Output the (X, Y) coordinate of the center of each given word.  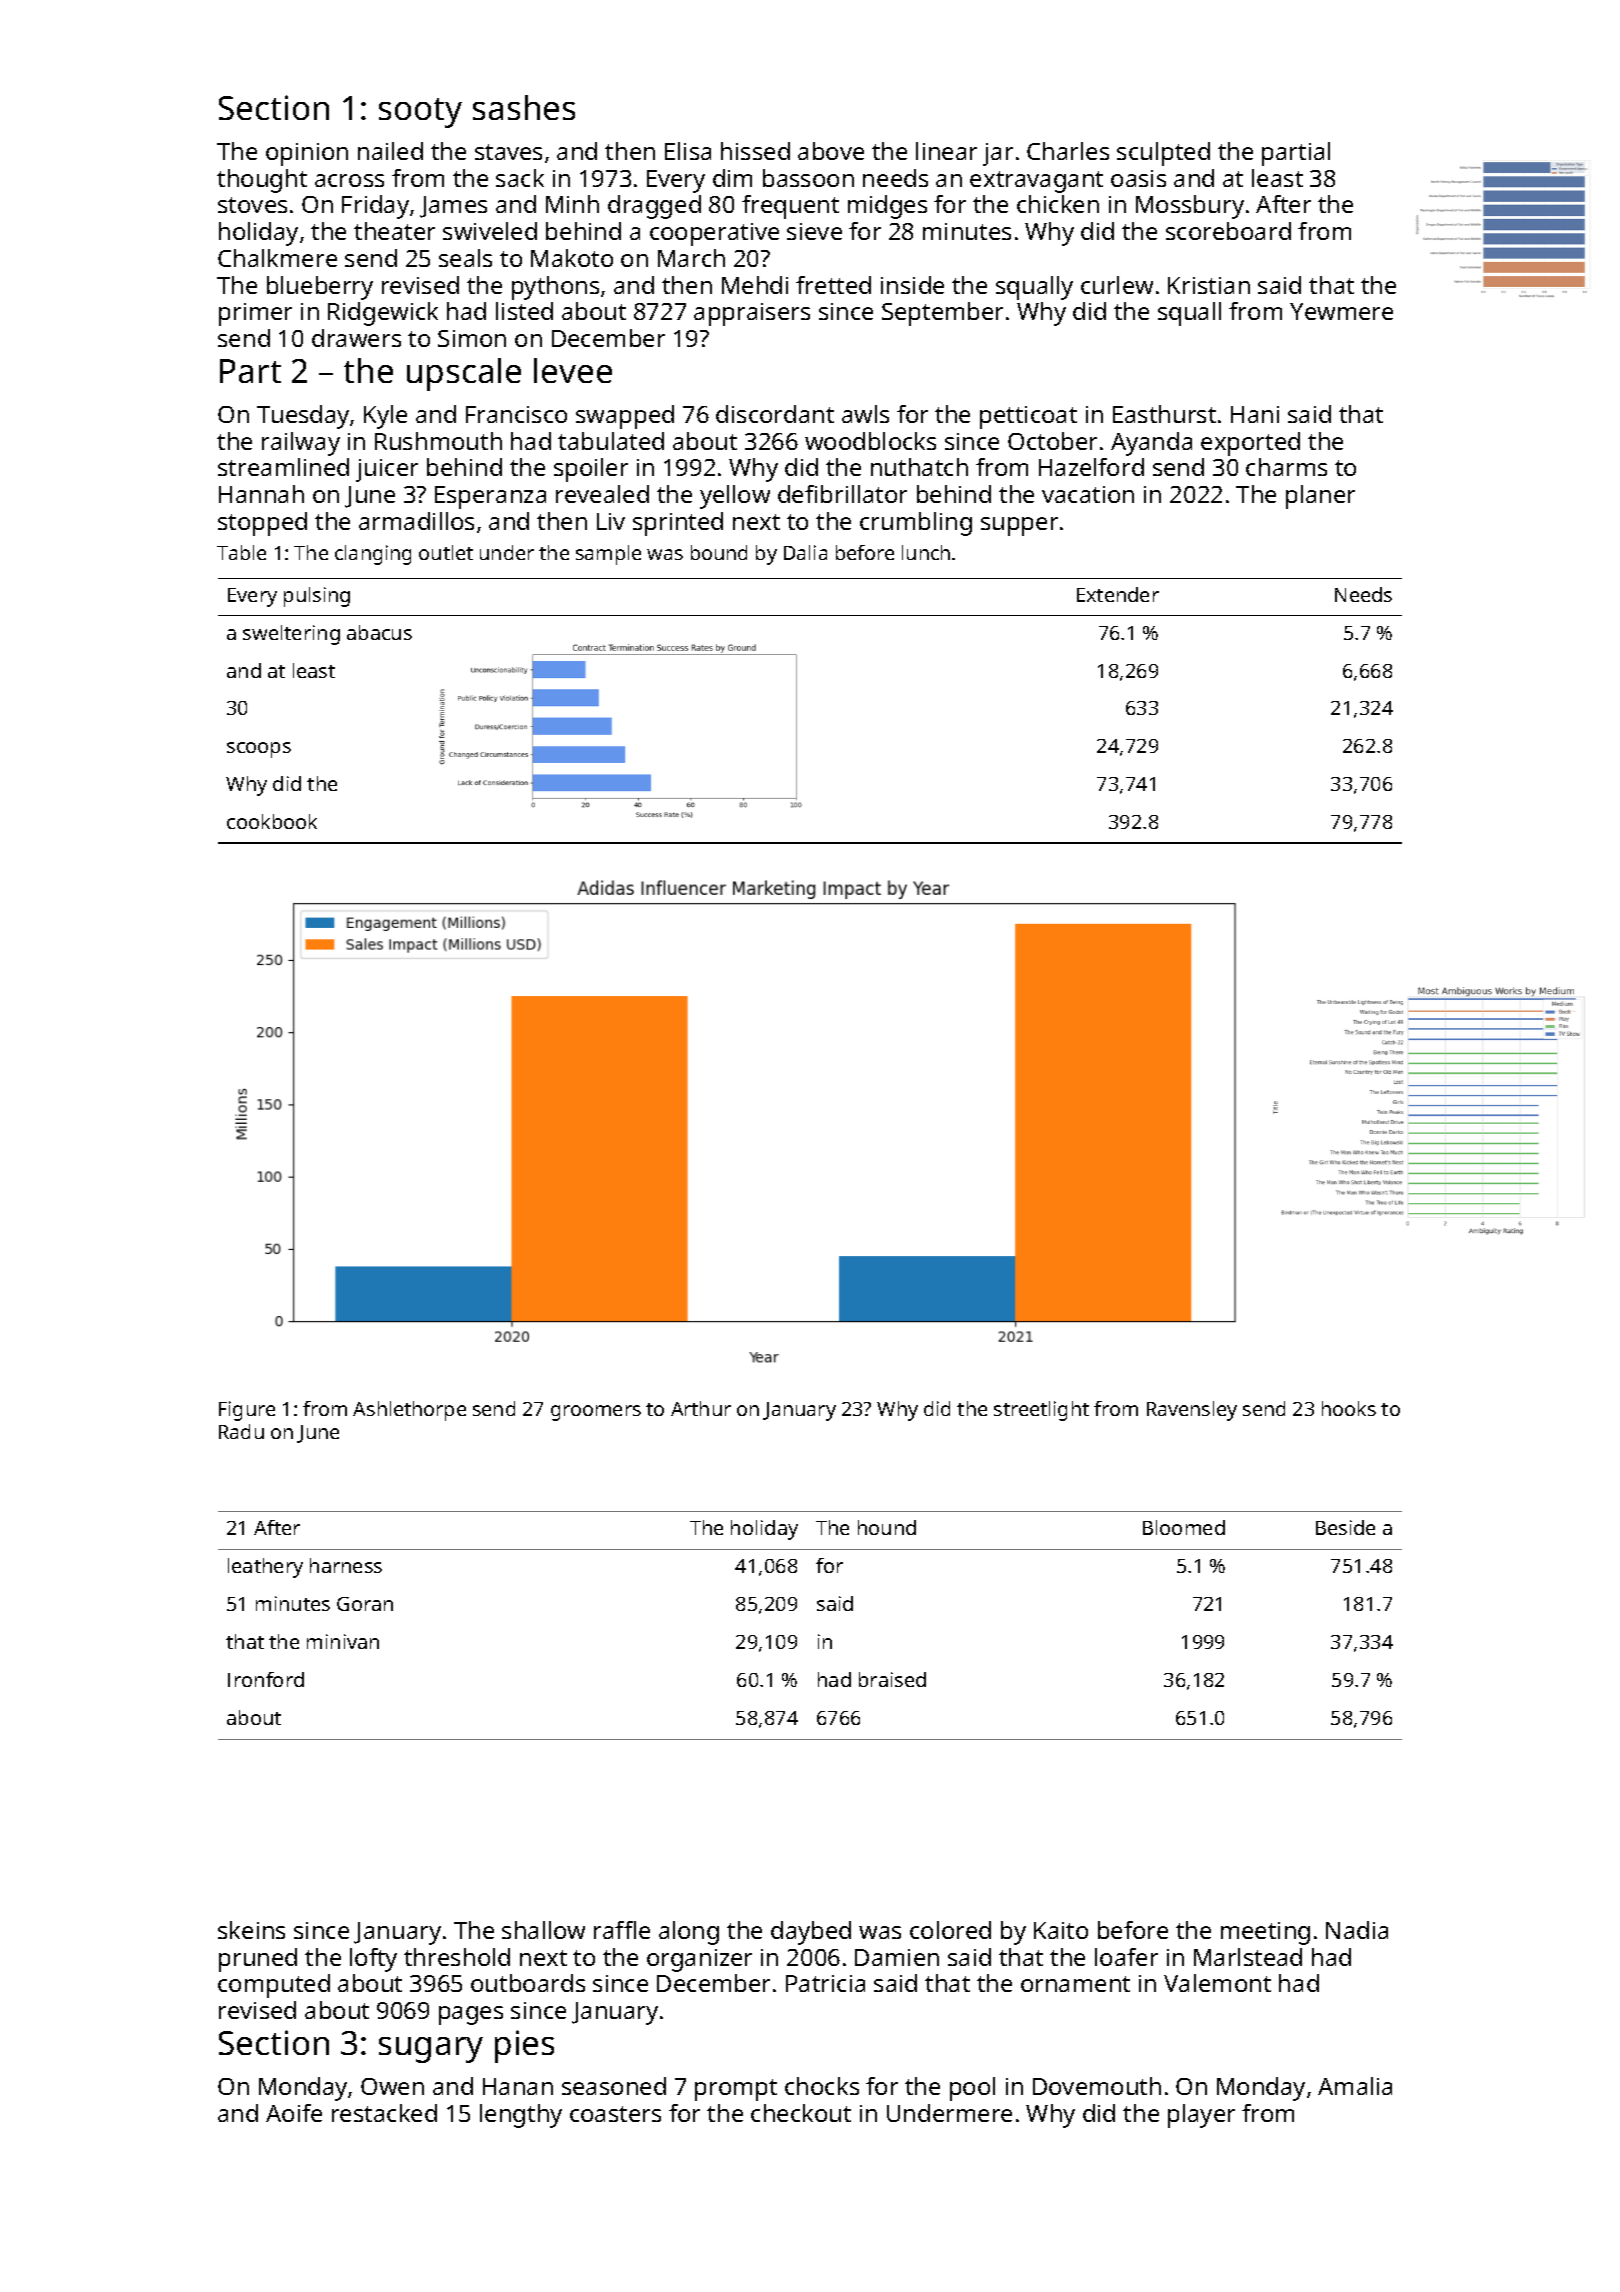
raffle (622, 1930)
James (453, 207)
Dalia (805, 552)
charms (1286, 467)
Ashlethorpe (409, 1411)
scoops (259, 750)
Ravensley (1192, 1411)
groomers (596, 1413)
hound (887, 1527)
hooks (1349, 1408)
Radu (241, 1431)
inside (912, 285)
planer (1320, 497)
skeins (251, 1930)
